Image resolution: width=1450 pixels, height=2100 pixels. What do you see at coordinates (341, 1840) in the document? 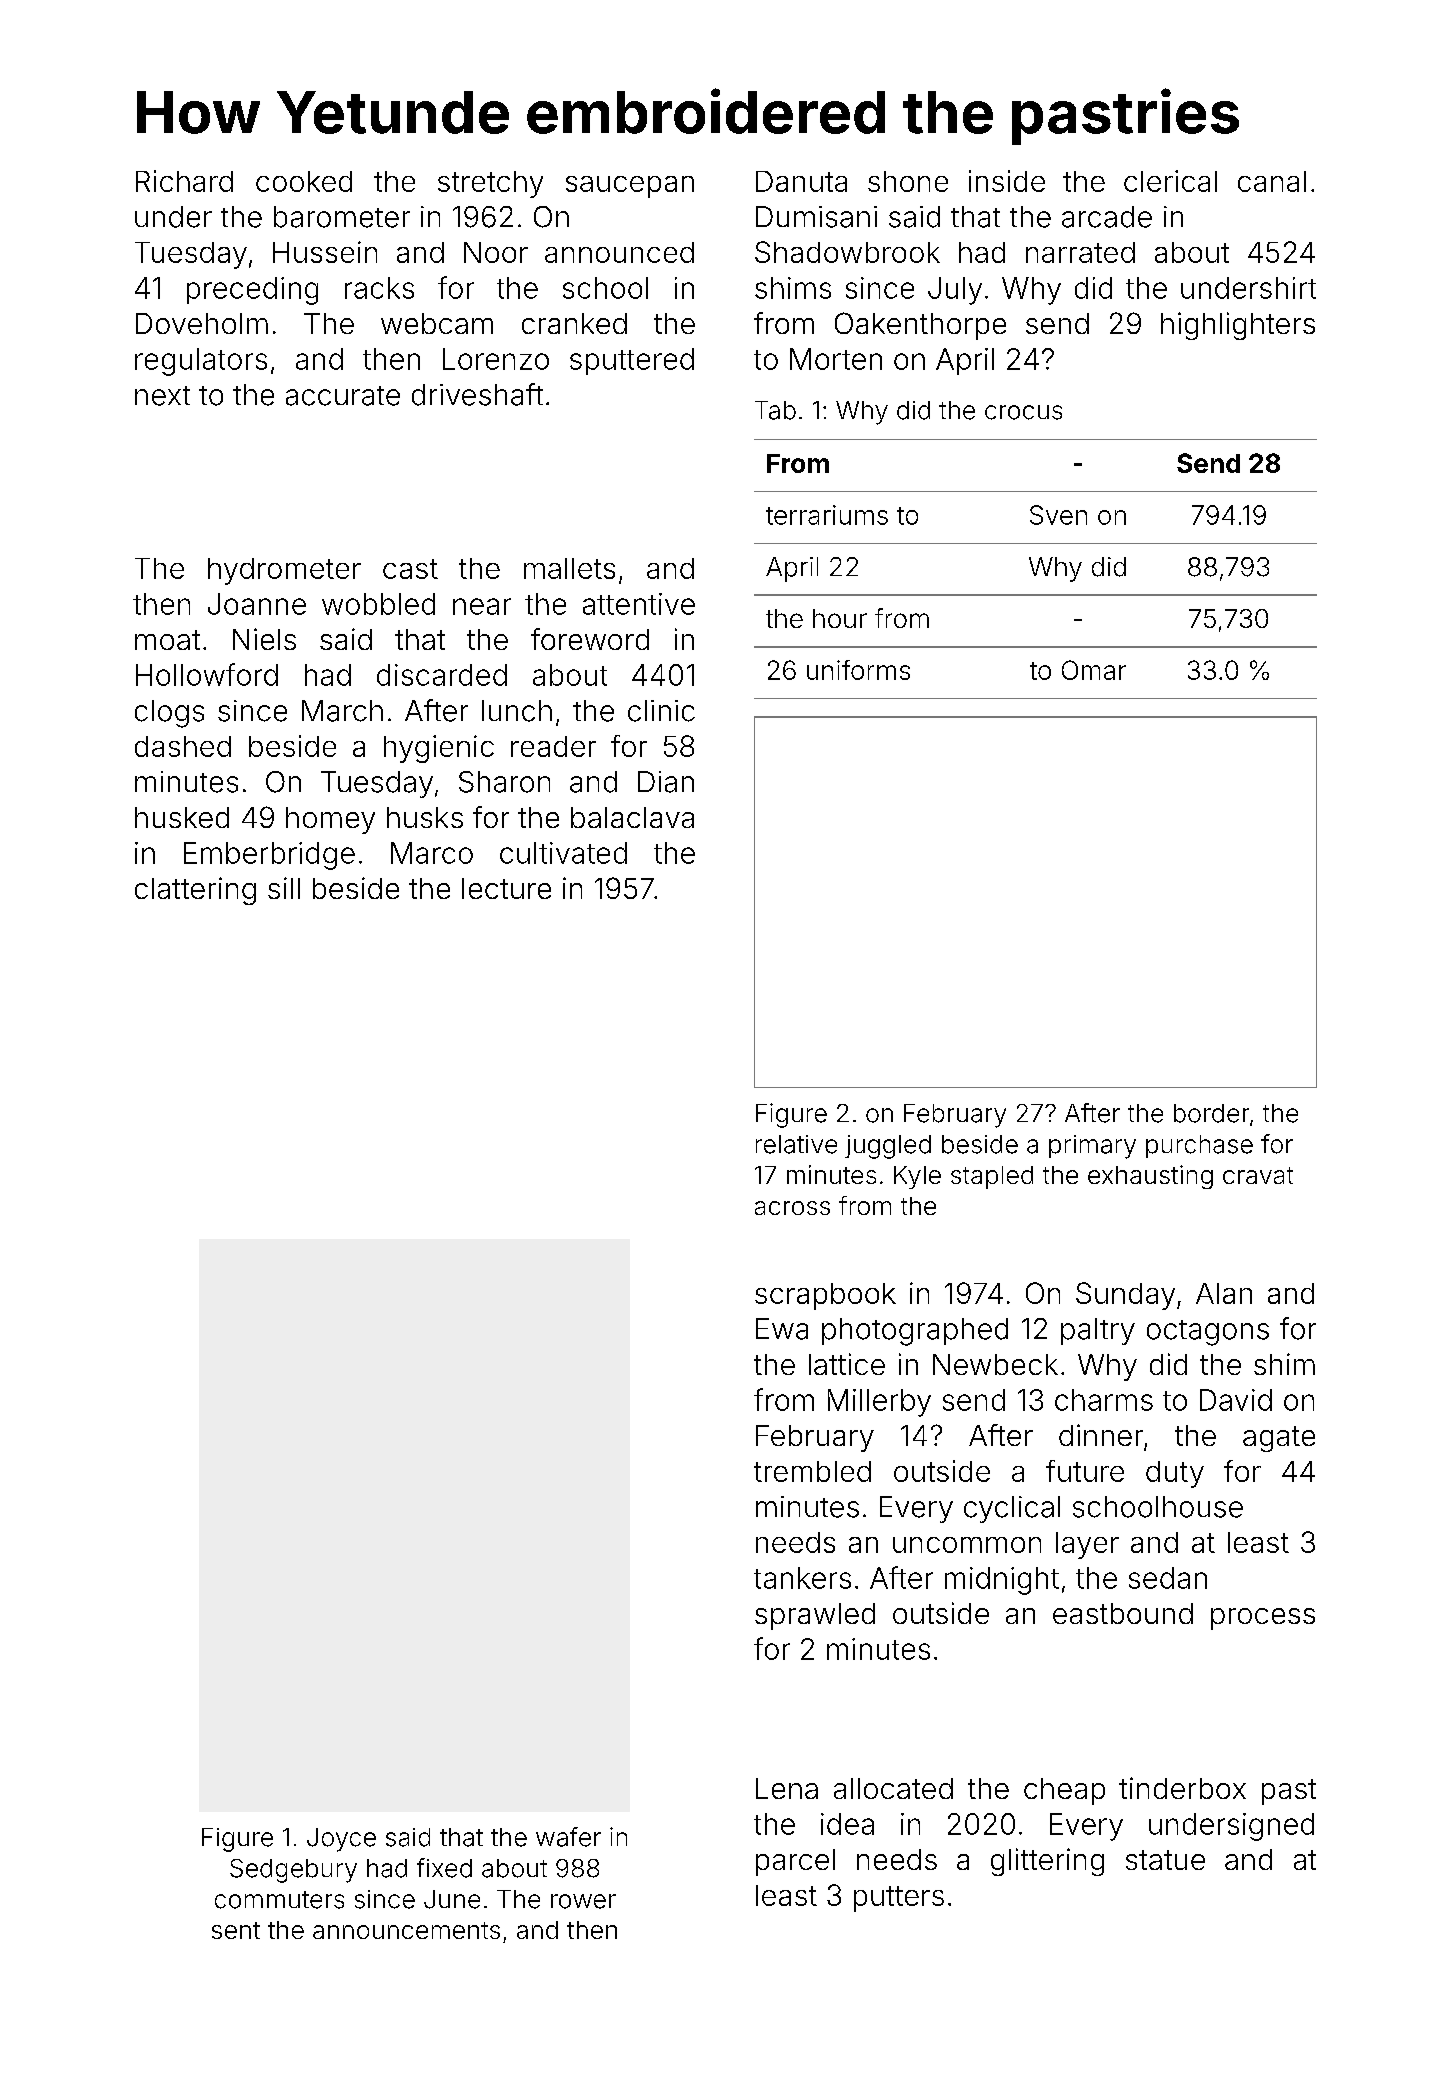
I see `Joyce` at bounding box center [341, 1840].
